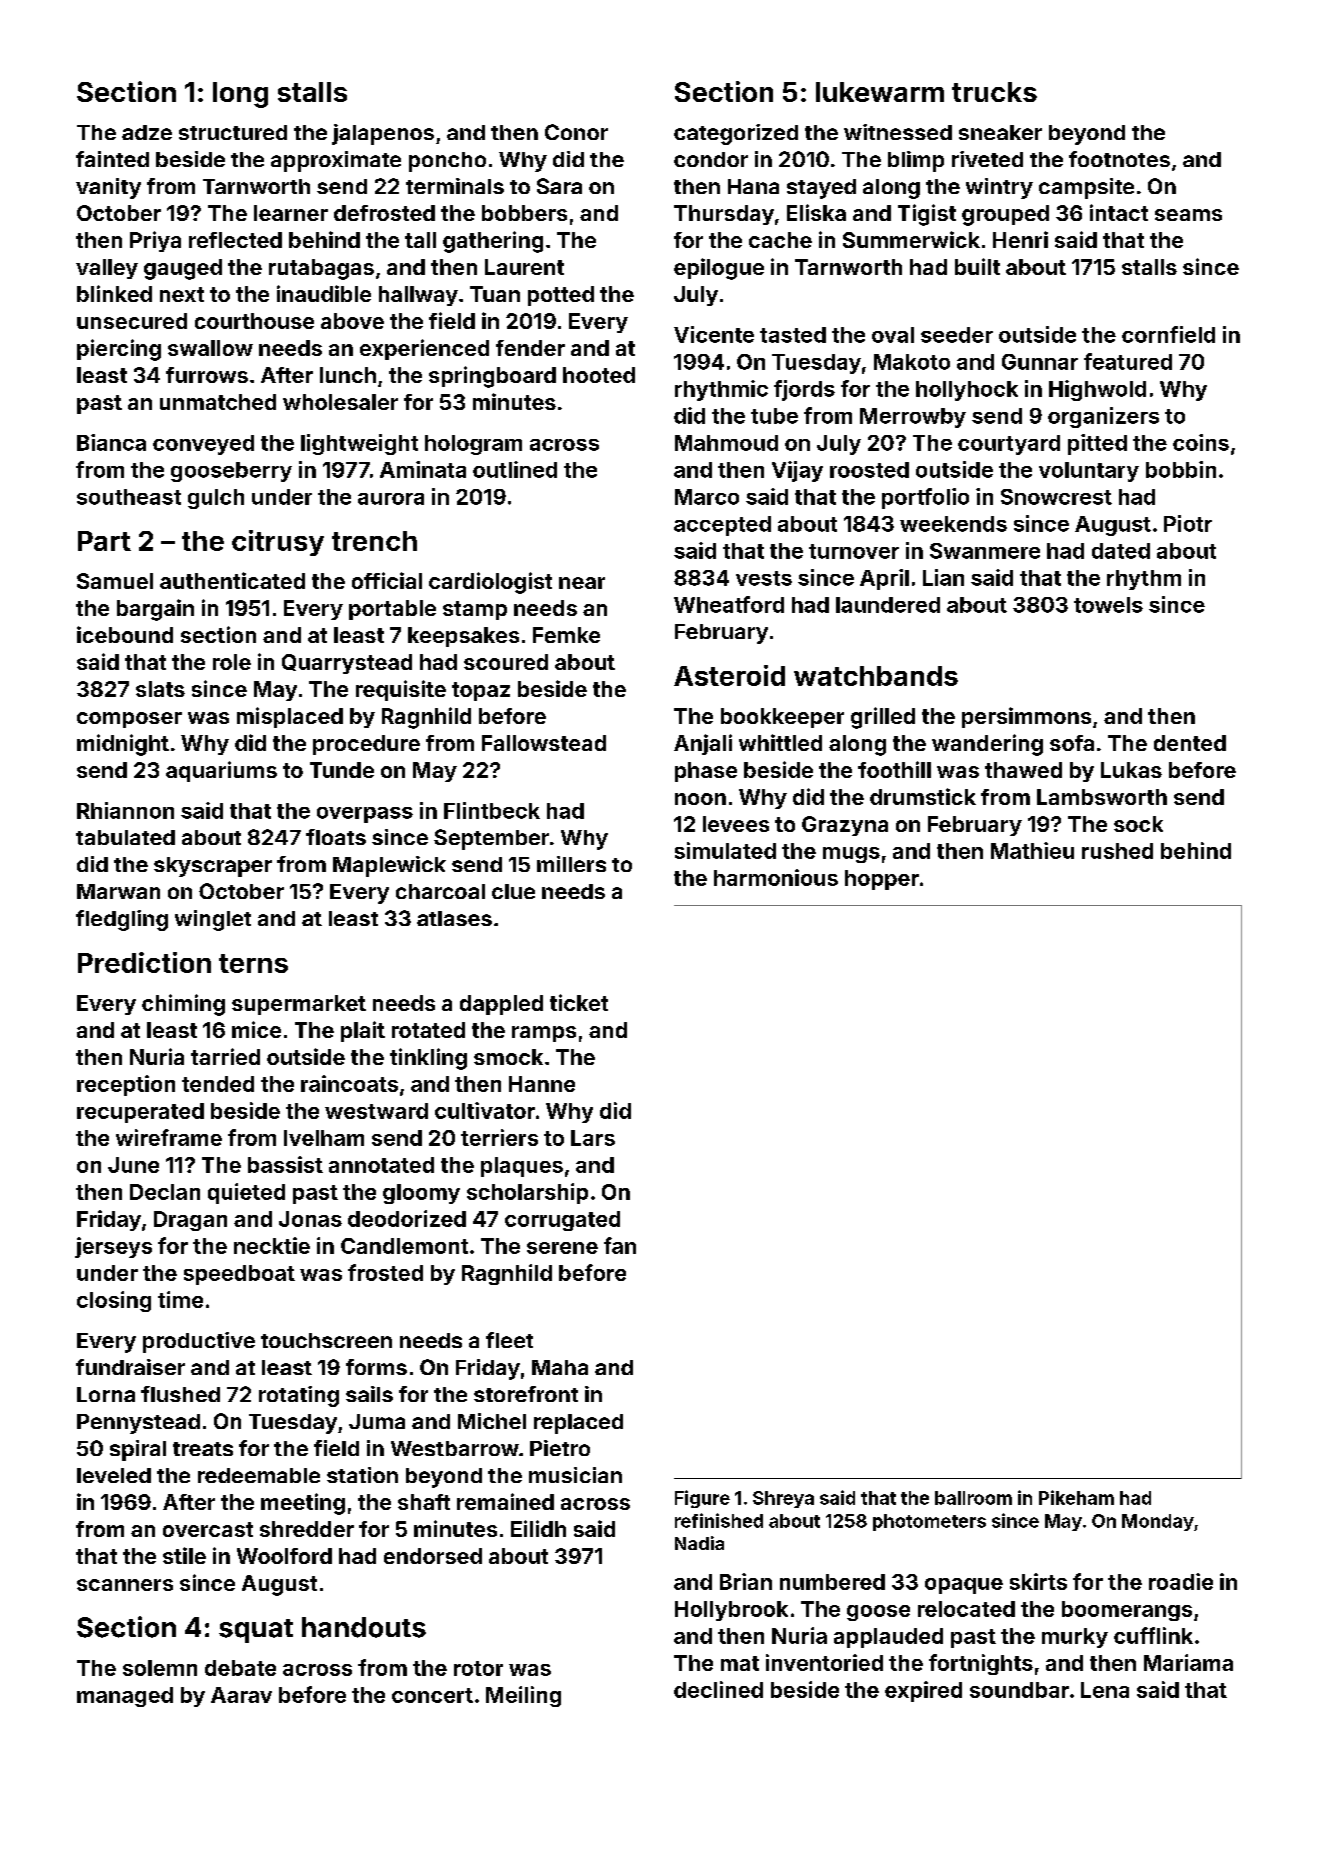  What do you see at coordinates (780, 240) in the image?
I see `cache` at bounding box center [780, 240].
